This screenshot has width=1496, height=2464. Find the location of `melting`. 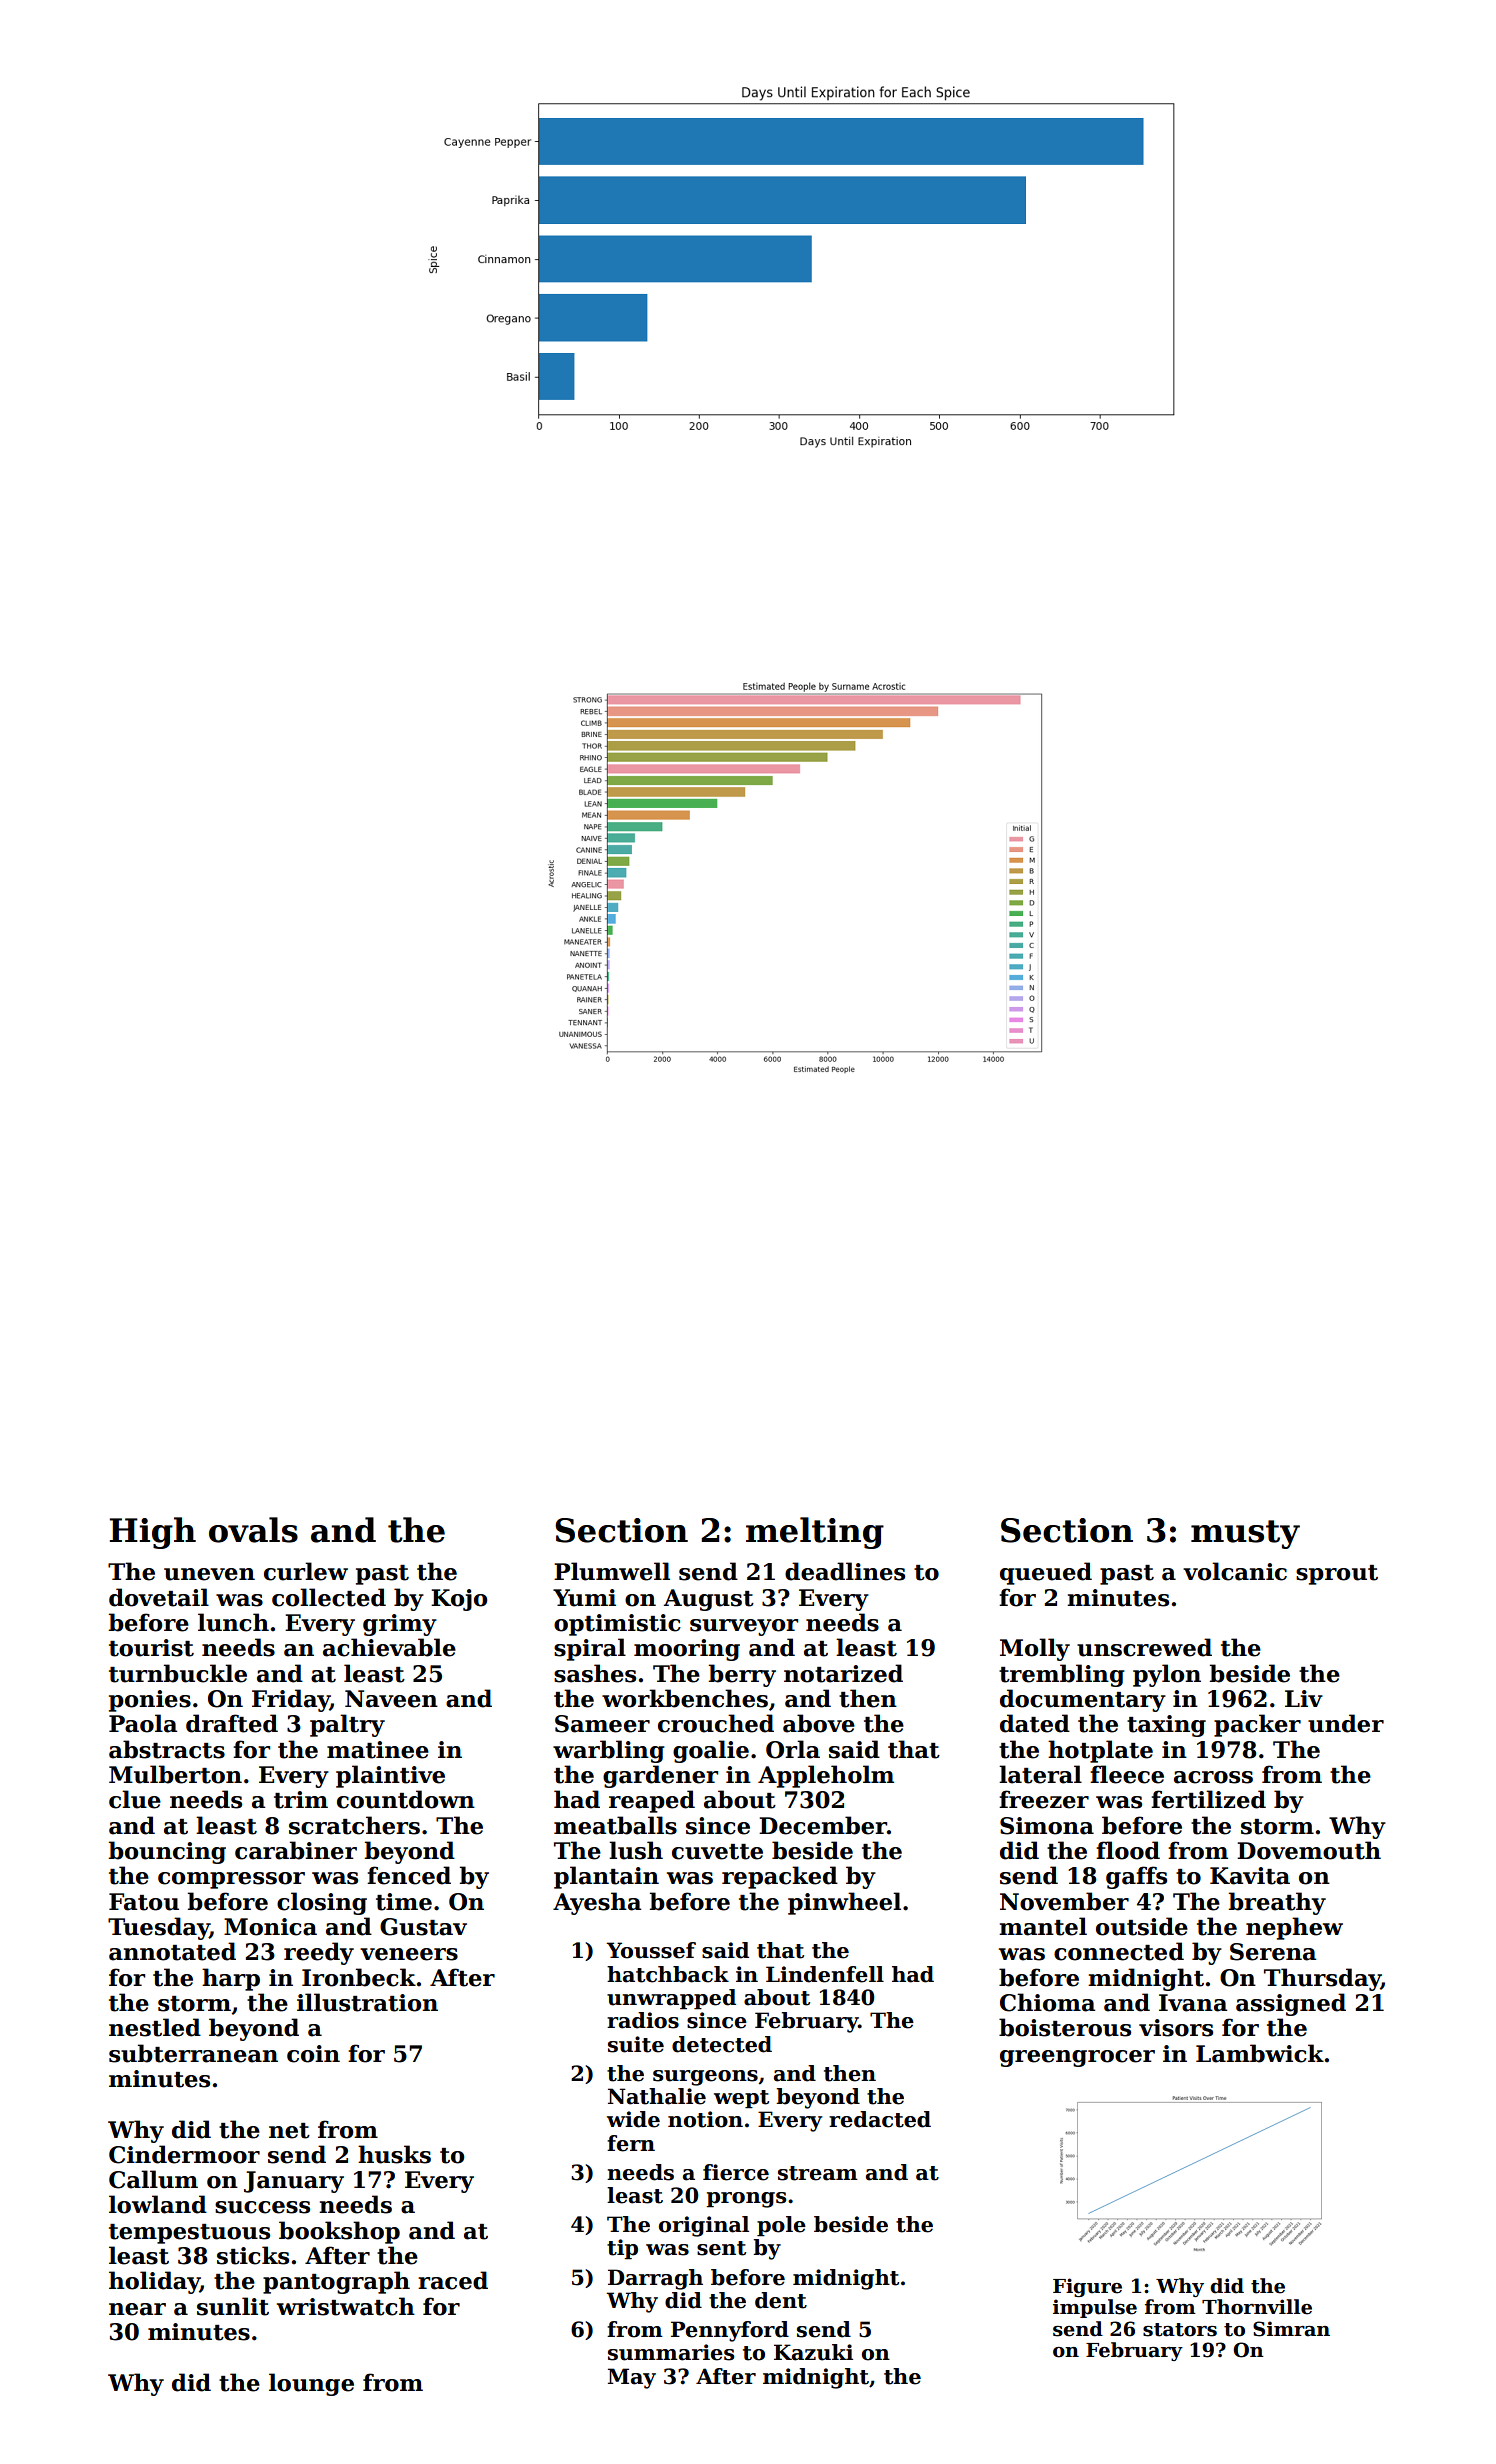

melting is located at coordinates (815, 1533).
